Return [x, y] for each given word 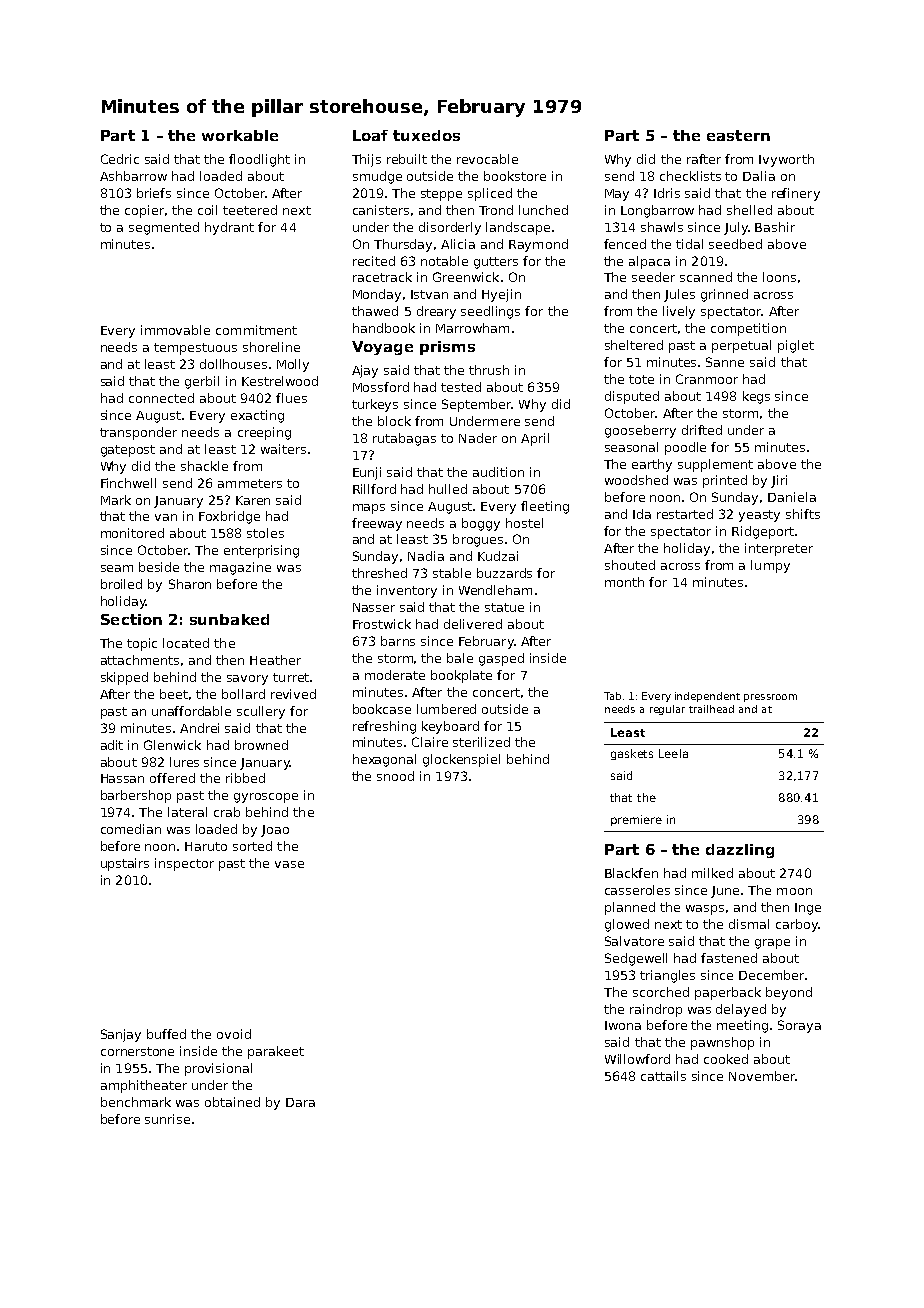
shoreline [271, 347]
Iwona [623, 1025]
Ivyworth [786, 160]
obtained [232, 1102]
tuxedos [426, 135]
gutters [496, 263]
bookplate [461, 676]
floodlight [259, 160]
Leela [673, 753]
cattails [663, 1076]
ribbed [245, 778]
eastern [738, 135]
